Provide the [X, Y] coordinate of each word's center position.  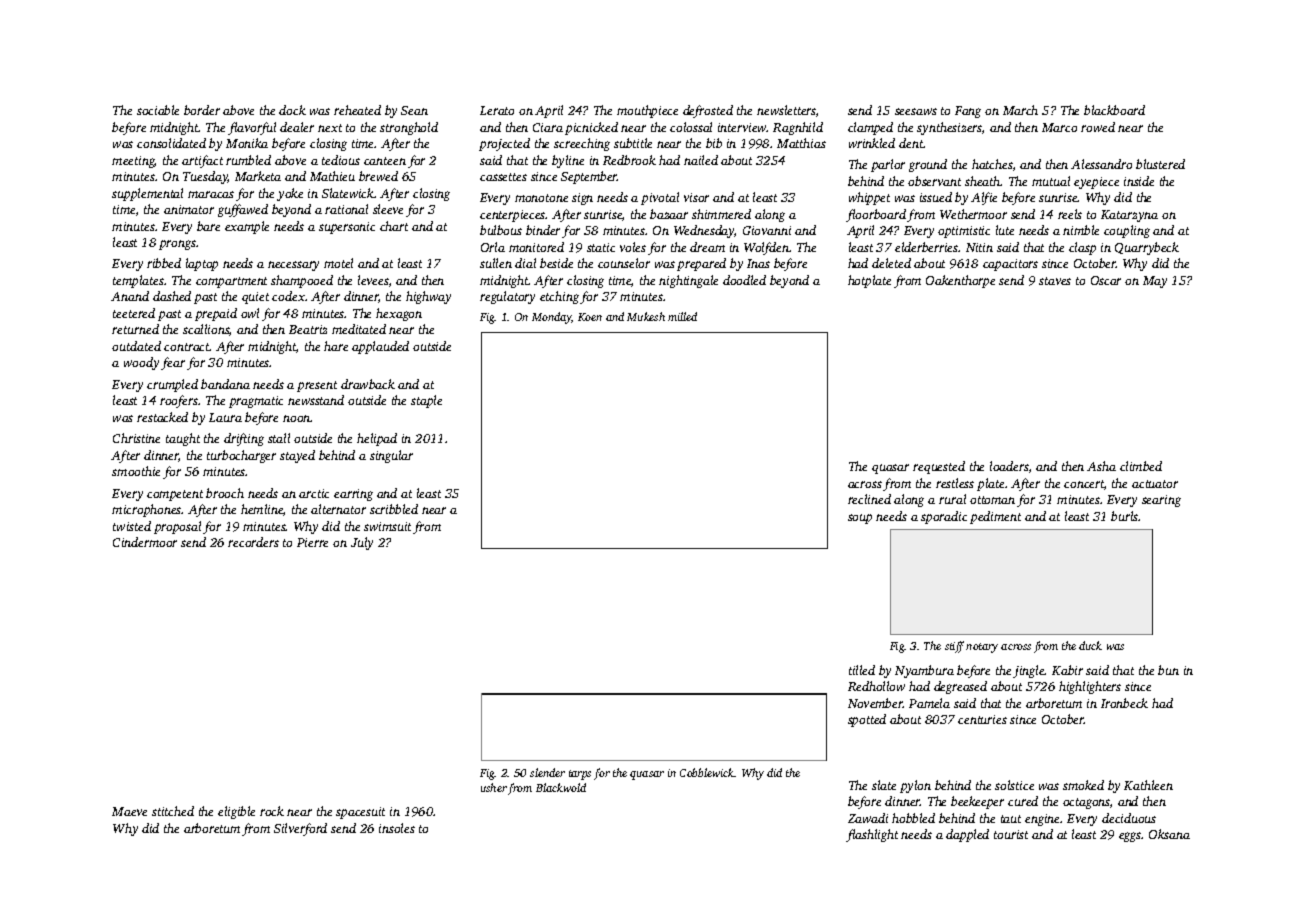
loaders [1009, 466]
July [362, 543]
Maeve [129, 811]
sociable [158, 110]
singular [391, 456]
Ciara [548, 127]
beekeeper [977, 802]
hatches [992, 164]
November [875, 703]
